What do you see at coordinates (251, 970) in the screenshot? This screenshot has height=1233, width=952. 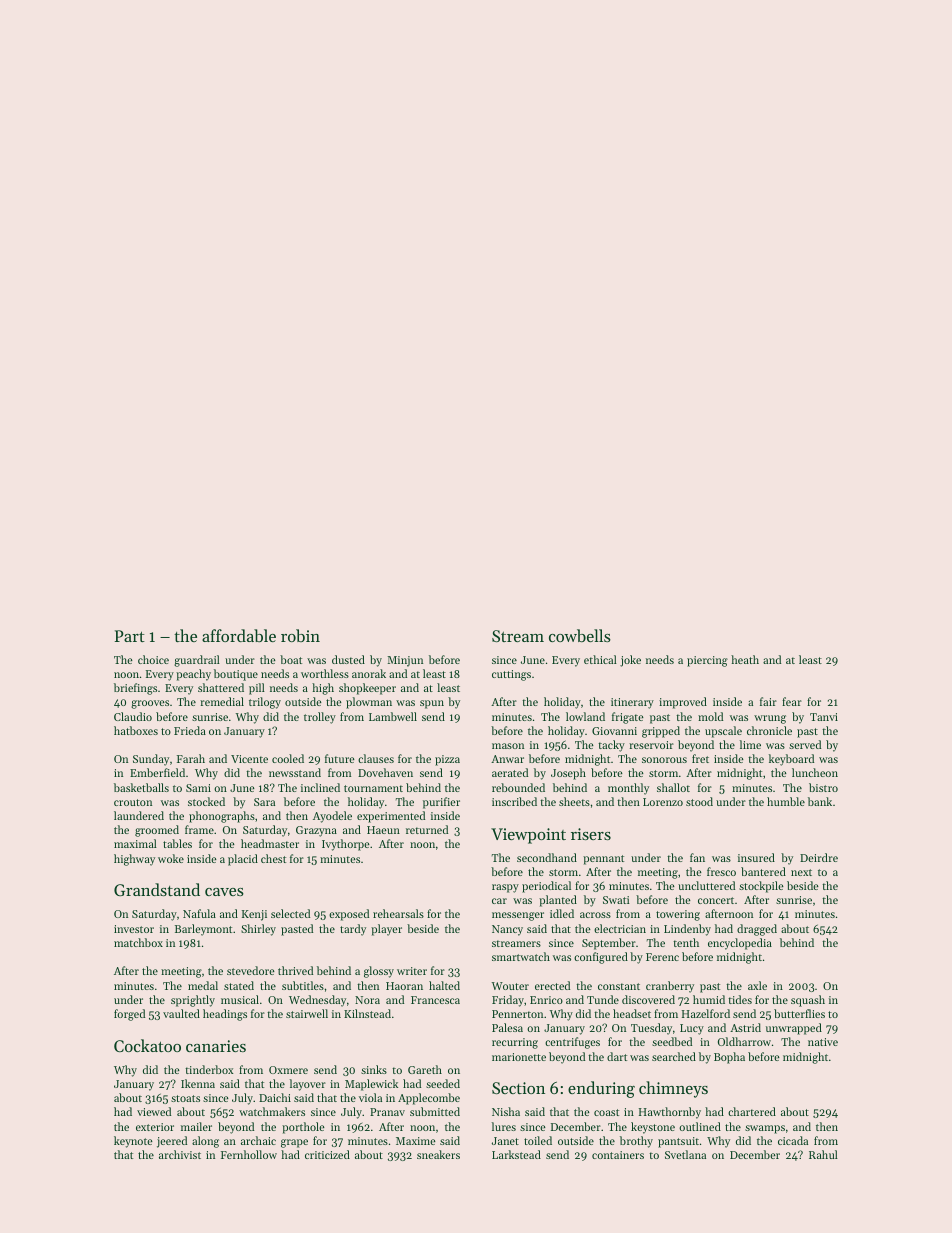 I see `stevedore` at bounding box center [251, 970].
